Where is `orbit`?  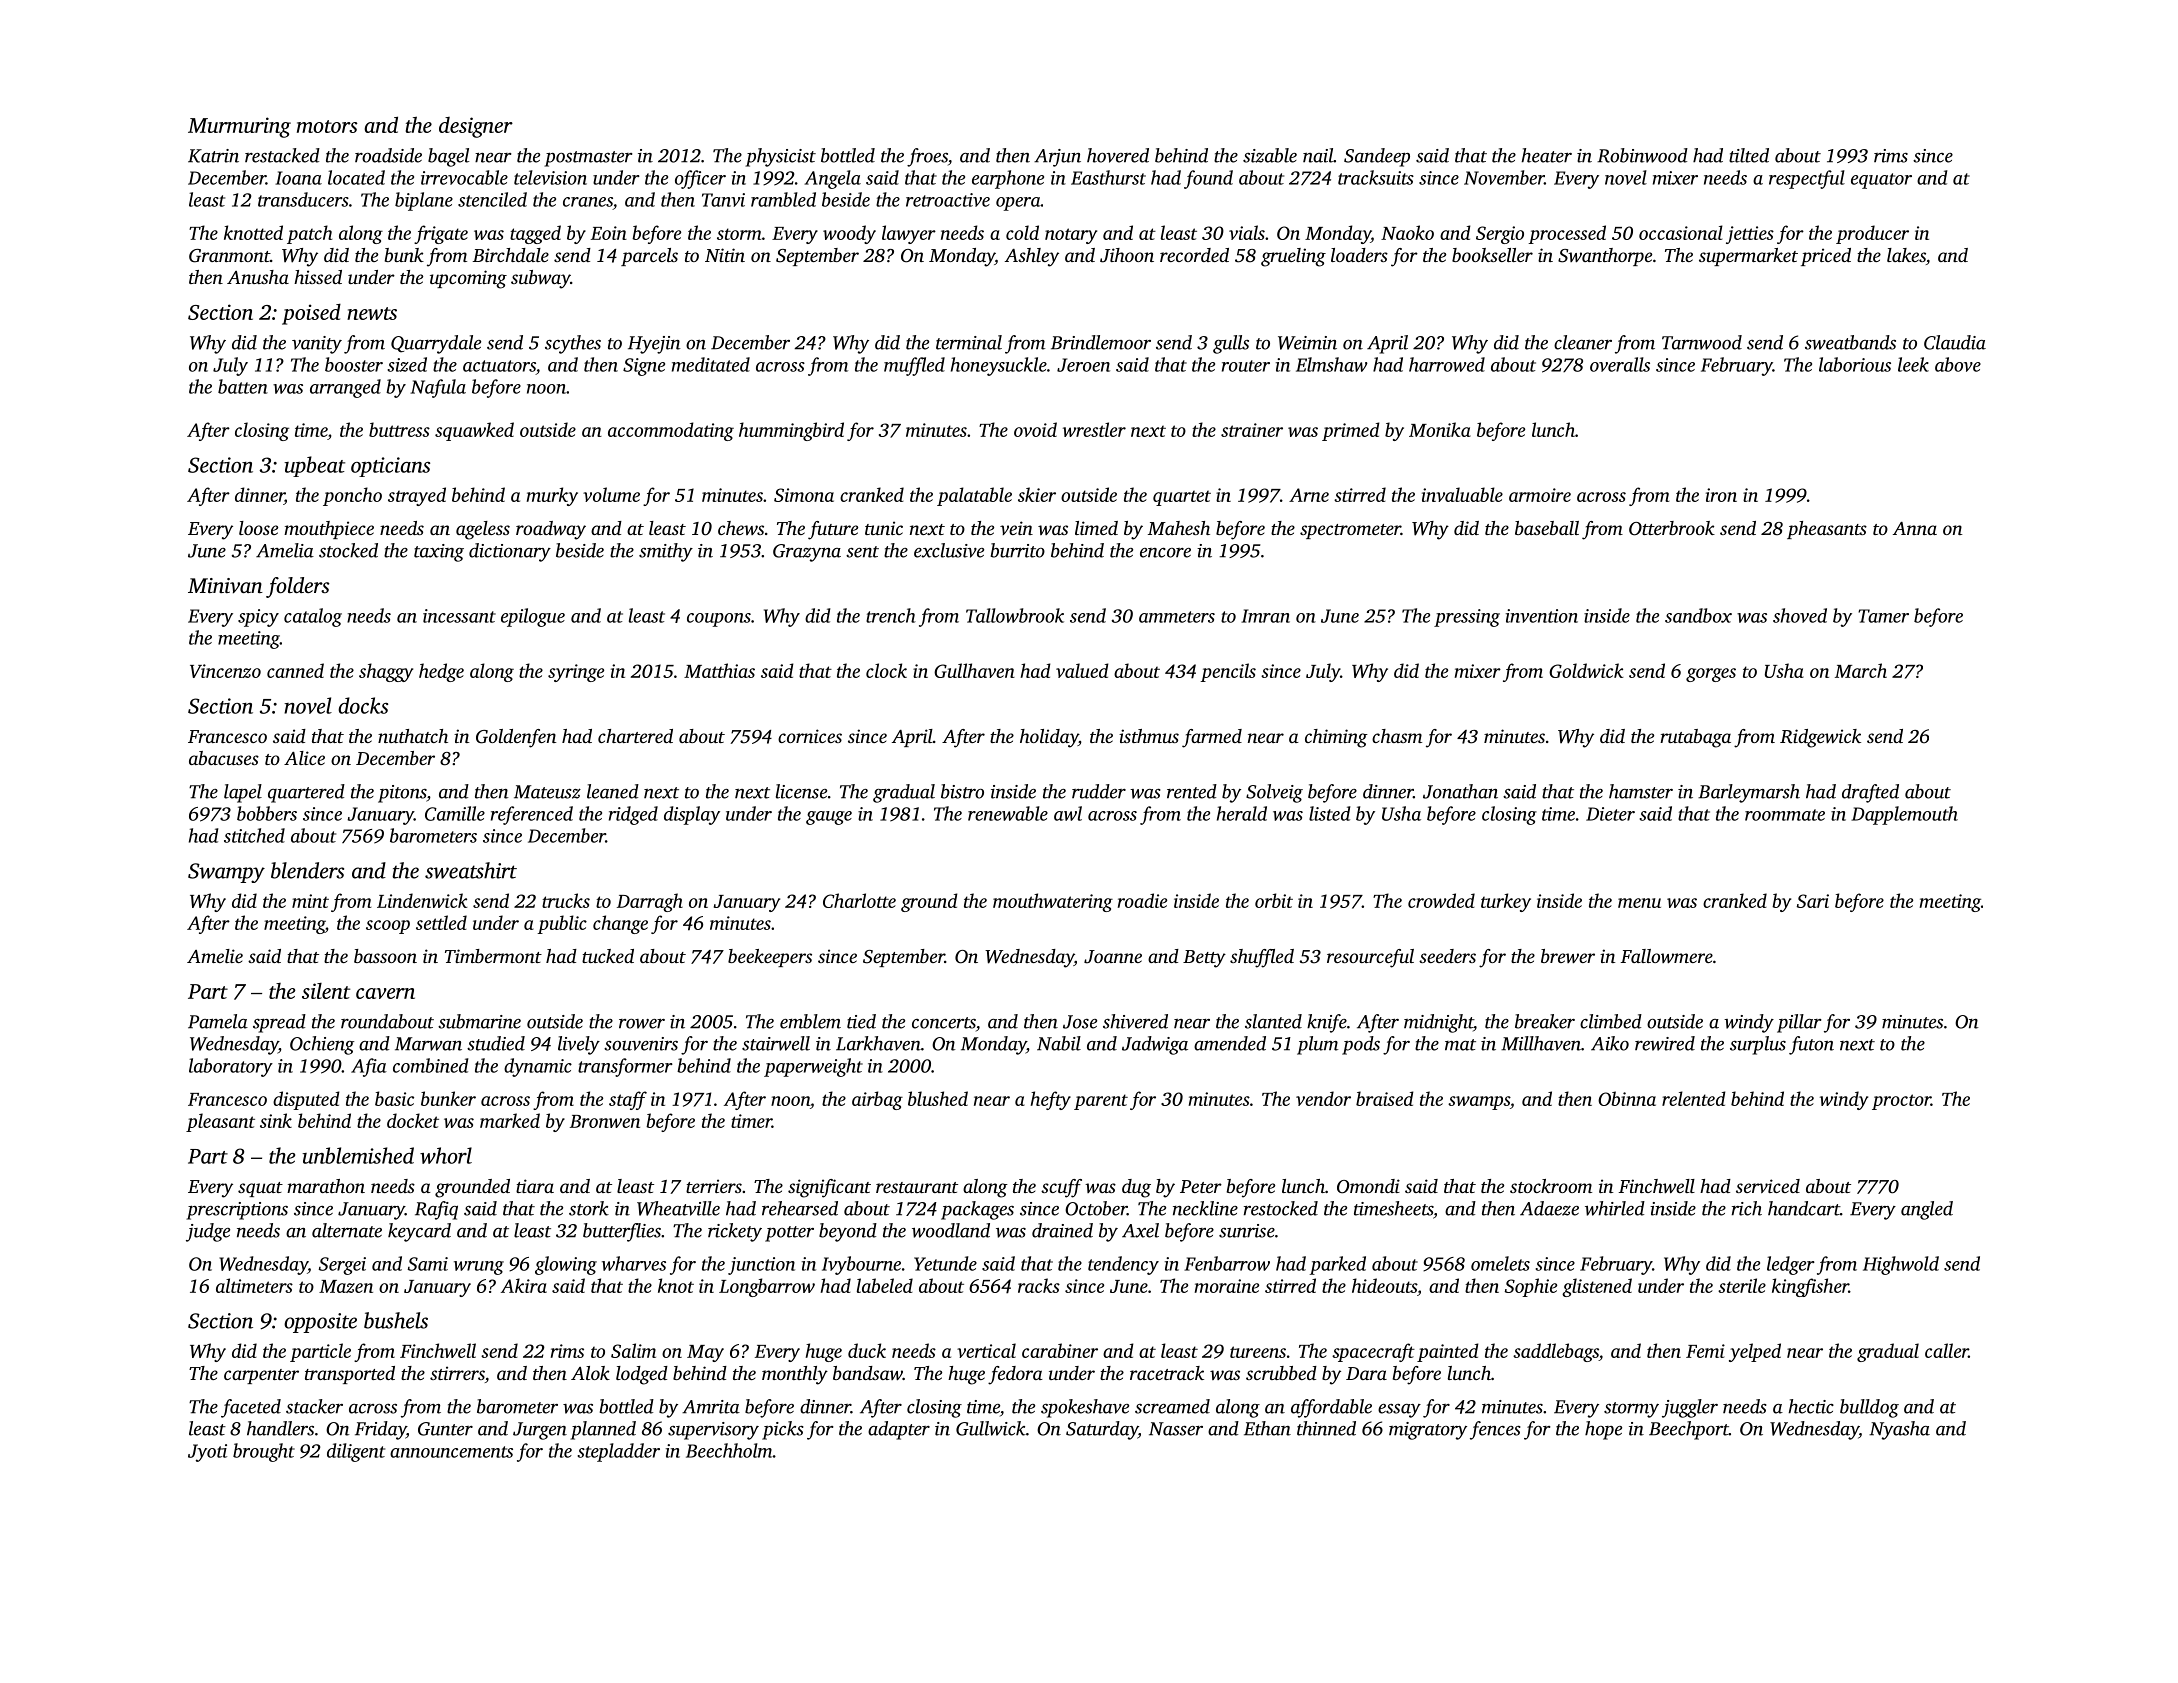 orbit is located at coordinates (1274, 900).
